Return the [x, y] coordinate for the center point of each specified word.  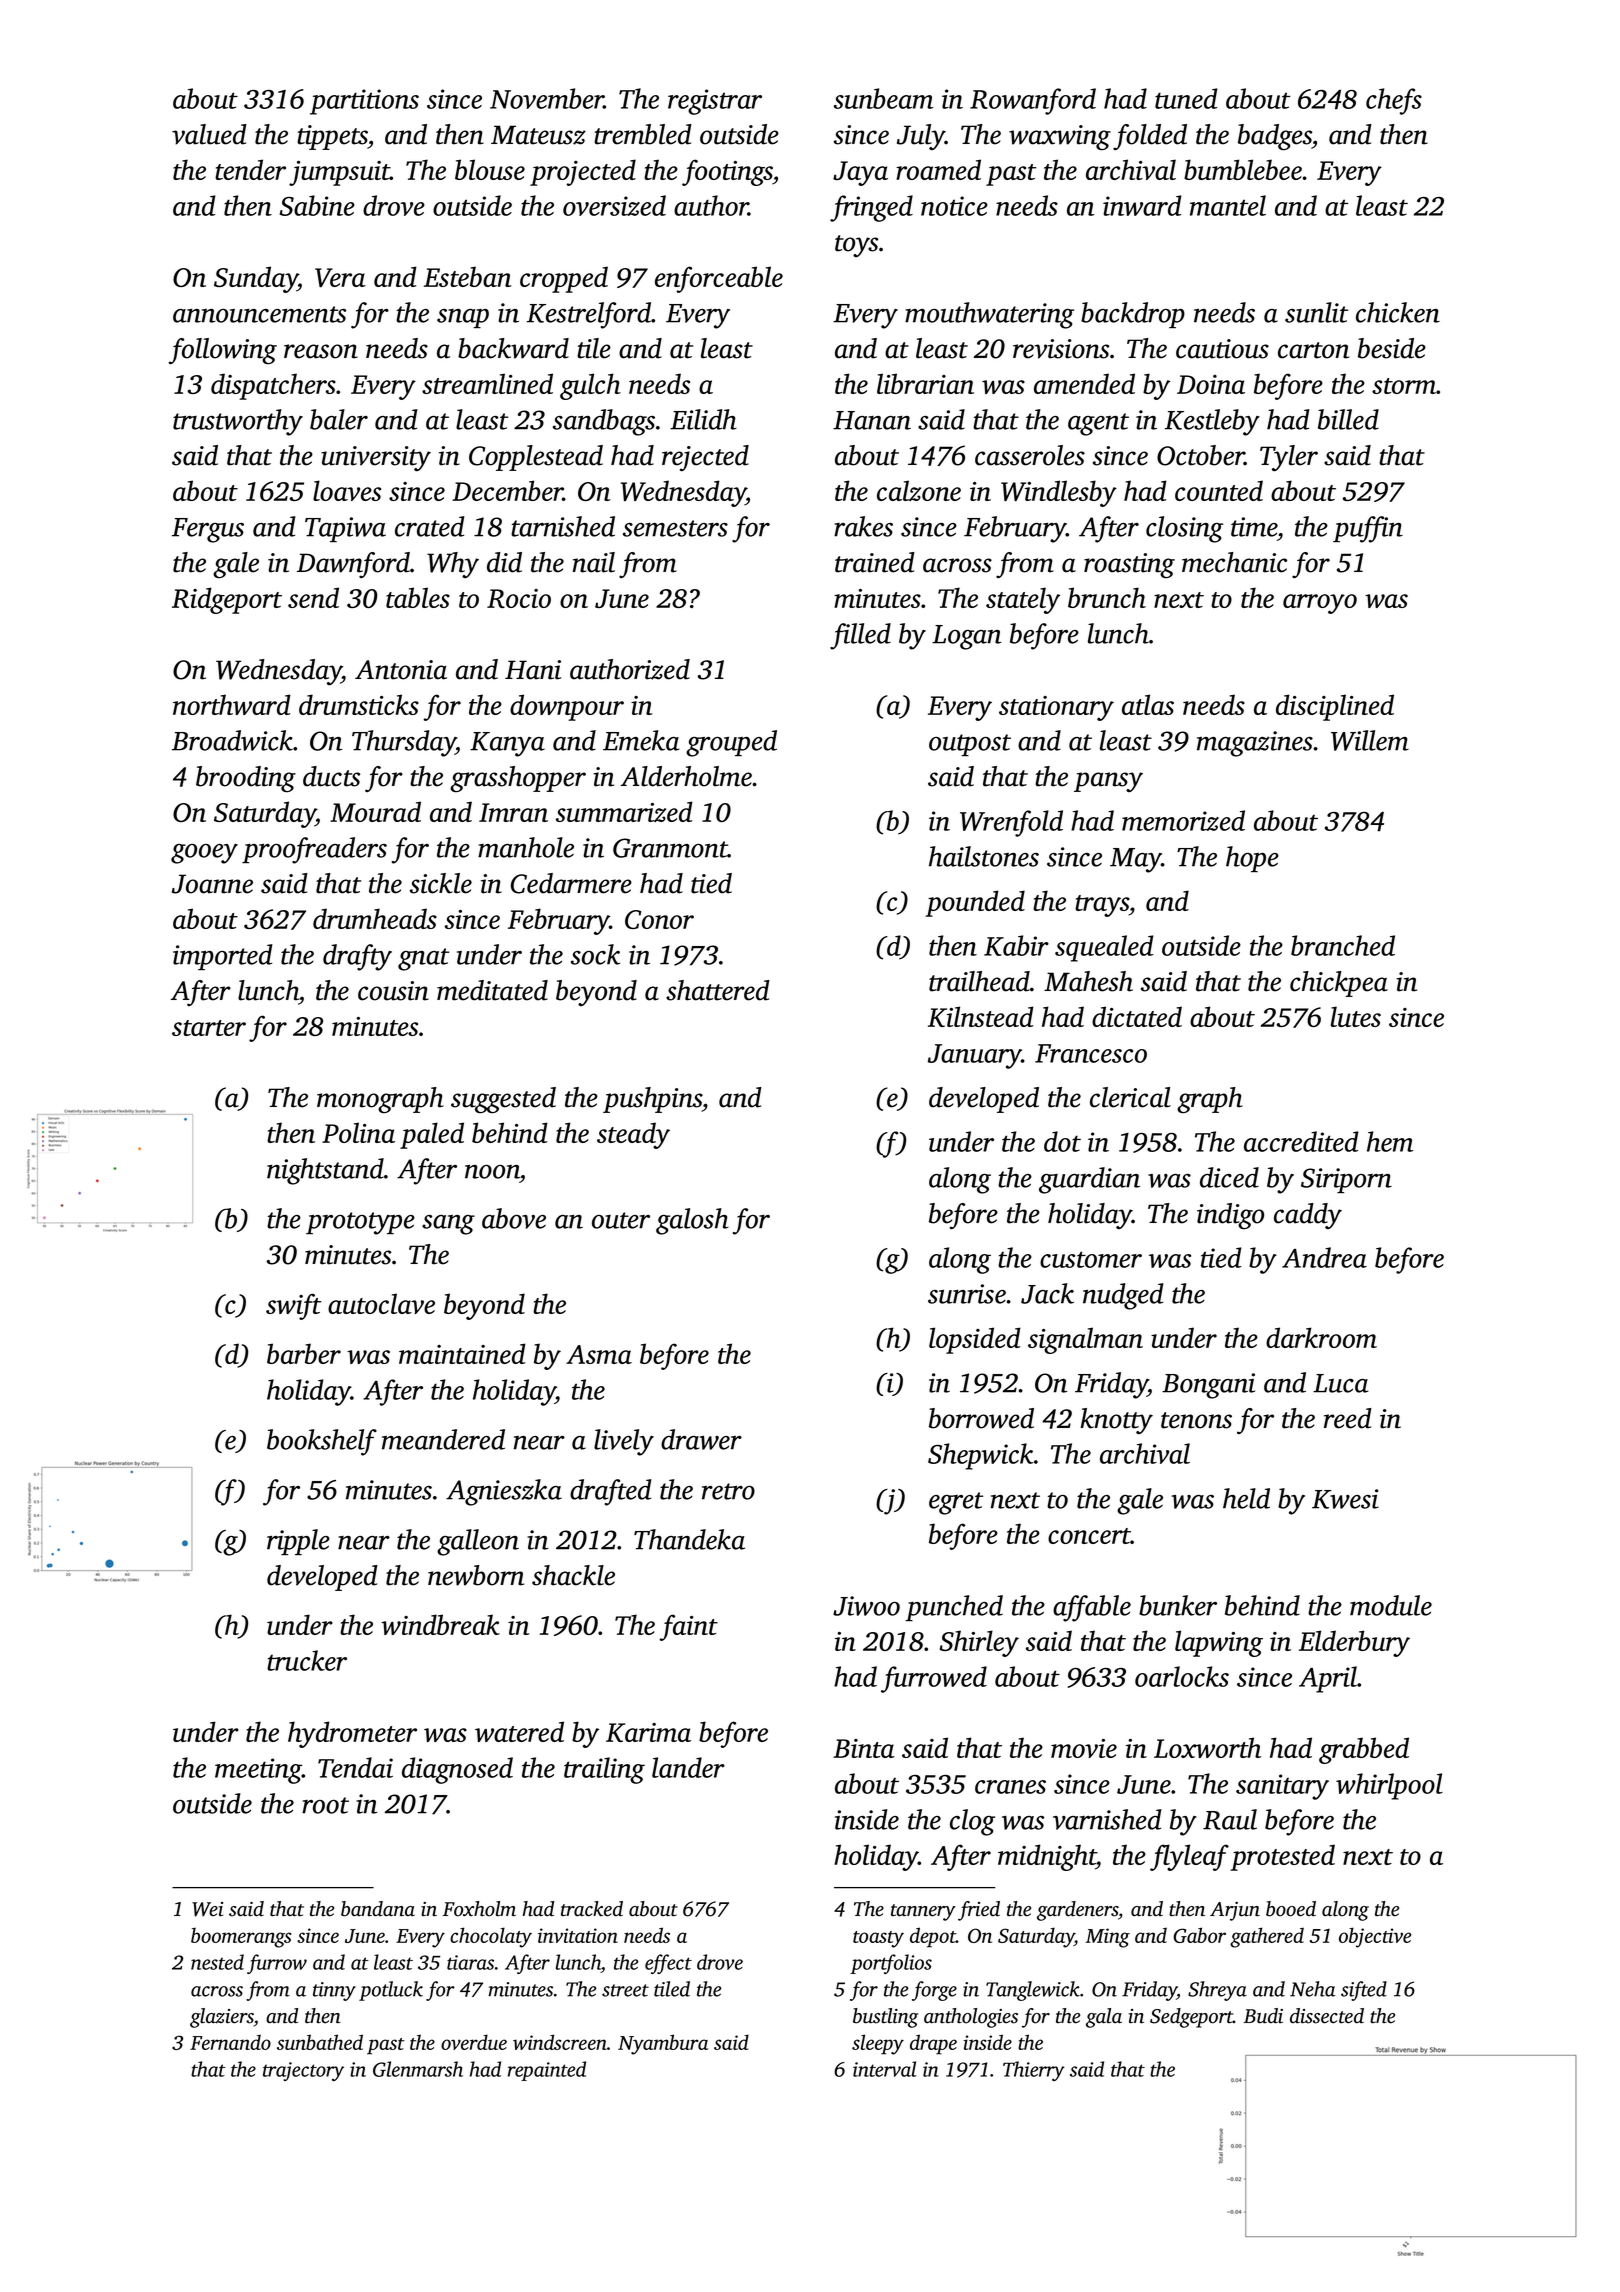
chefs [1394, 101]
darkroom [1321, 1337]
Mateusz [538, 135]
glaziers [222, 2018]
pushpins [652, 1100]
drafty [357, 957]
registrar [715, 102]
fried [979, 1911]
